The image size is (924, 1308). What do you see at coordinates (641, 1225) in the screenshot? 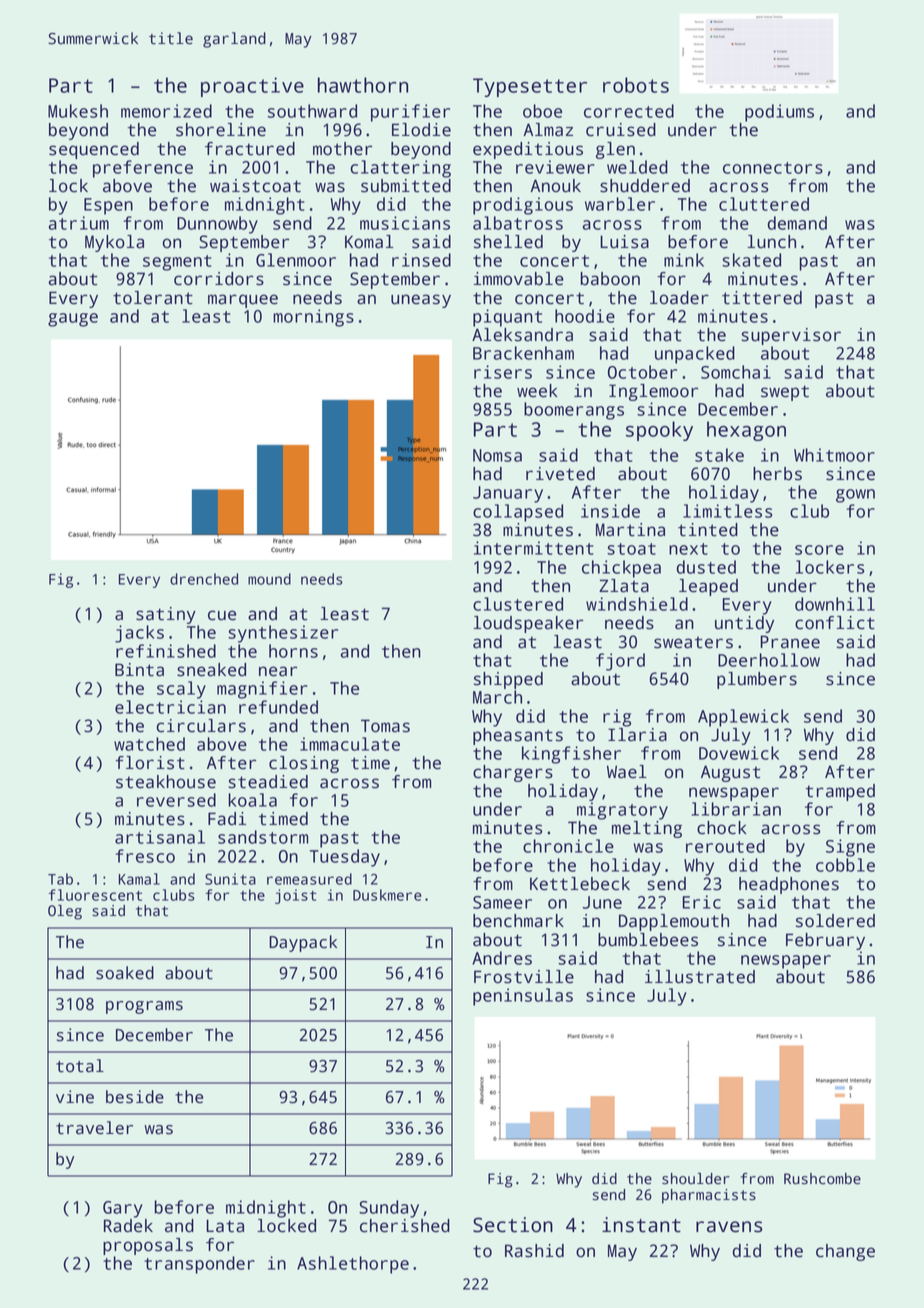
I see `instant` at bounding box center [641, 1225].
